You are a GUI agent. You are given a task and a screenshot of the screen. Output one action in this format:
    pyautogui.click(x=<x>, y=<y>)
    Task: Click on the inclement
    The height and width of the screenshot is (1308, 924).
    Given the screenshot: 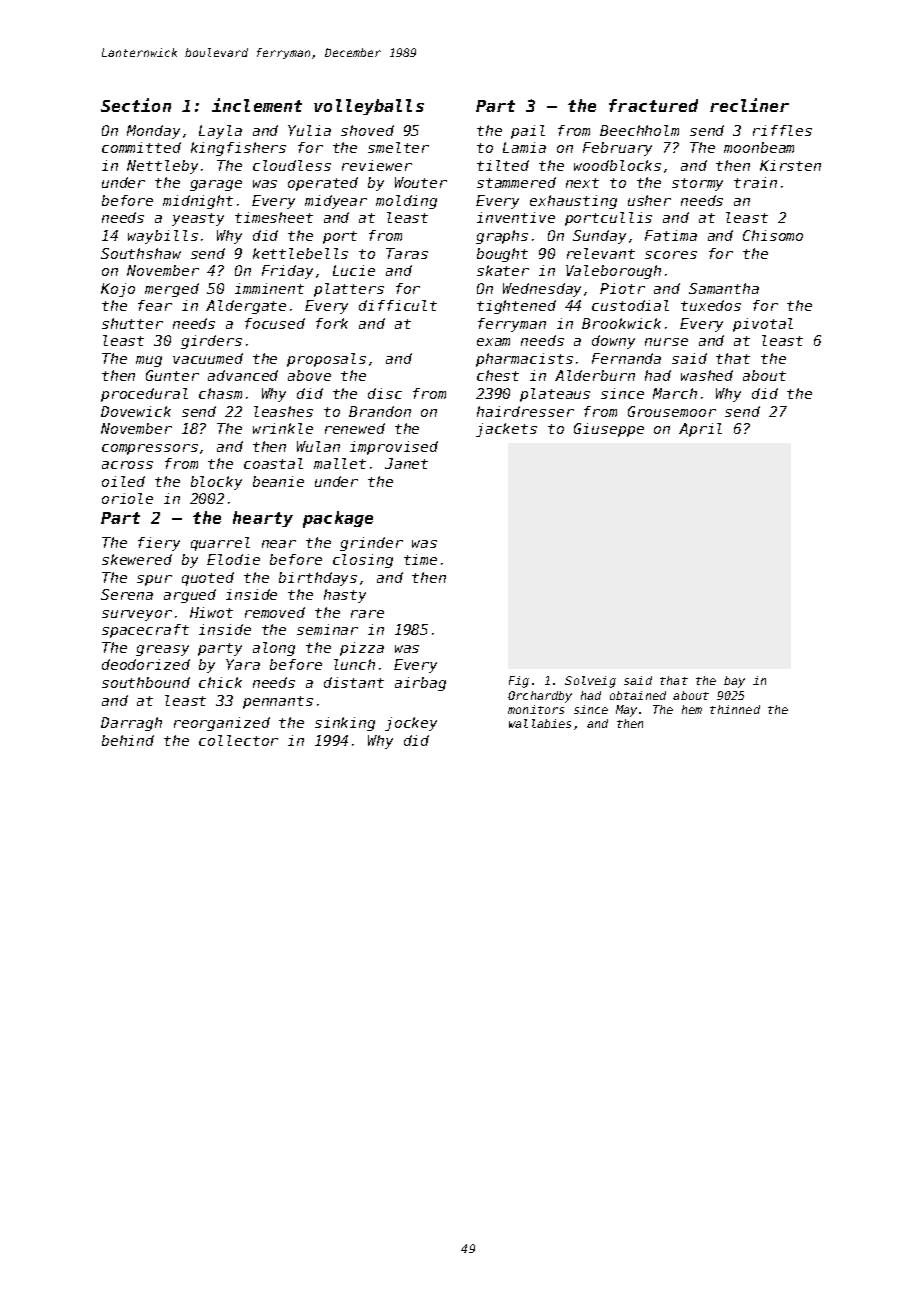 What is the action you would take?
    pyautogui.click(x=257, y=105)
